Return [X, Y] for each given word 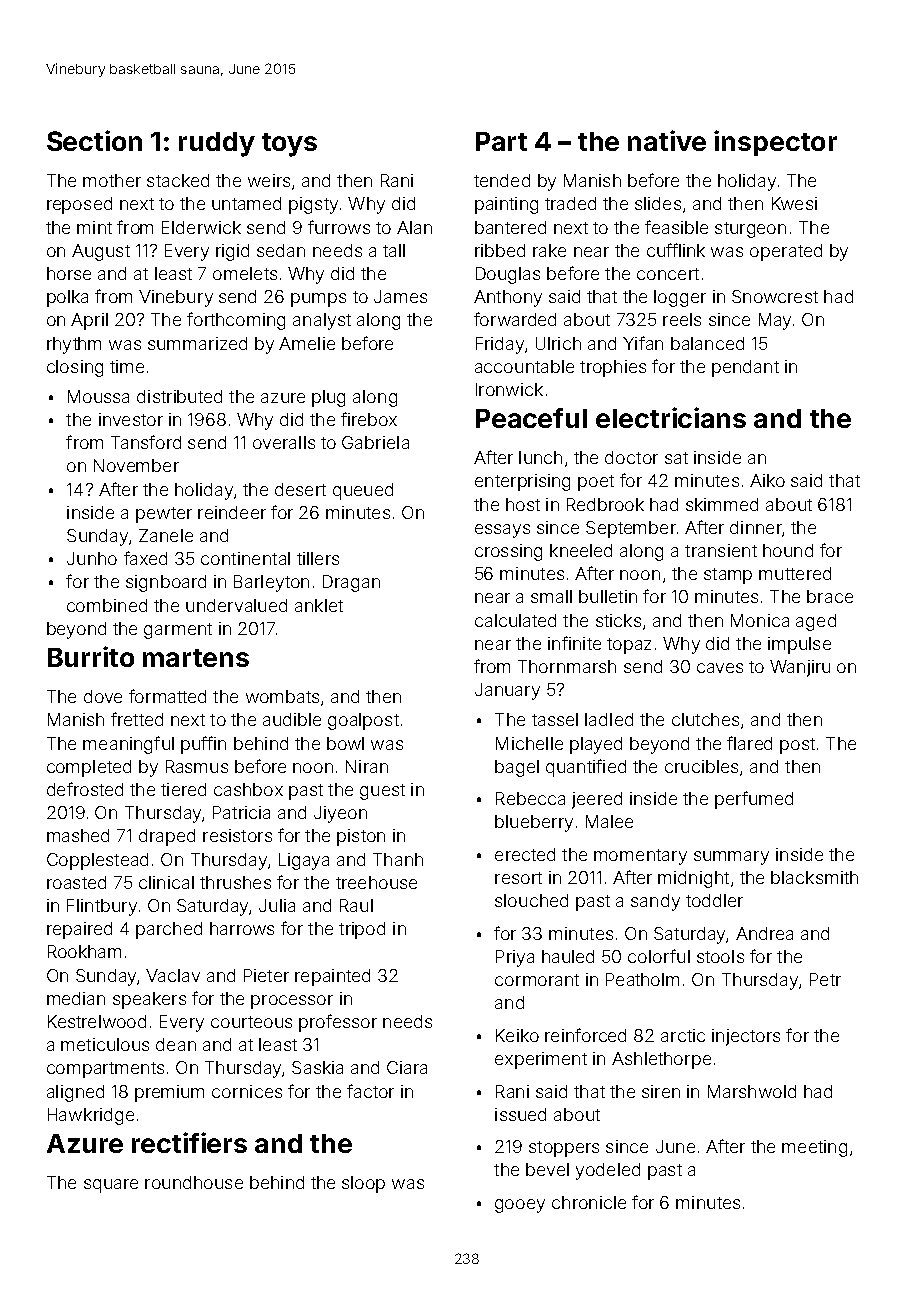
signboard [166, 583]
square [111, 1186]
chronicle [589, 1202]
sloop [363, 1184]
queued [363, 491]
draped [167, 837]
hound [788, 550]
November [136, 465]
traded [570, 203]
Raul [356, 905]
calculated [515, 620]
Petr [825, 979]
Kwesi [794, 203]
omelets [245, 273]
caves [720, 668]
